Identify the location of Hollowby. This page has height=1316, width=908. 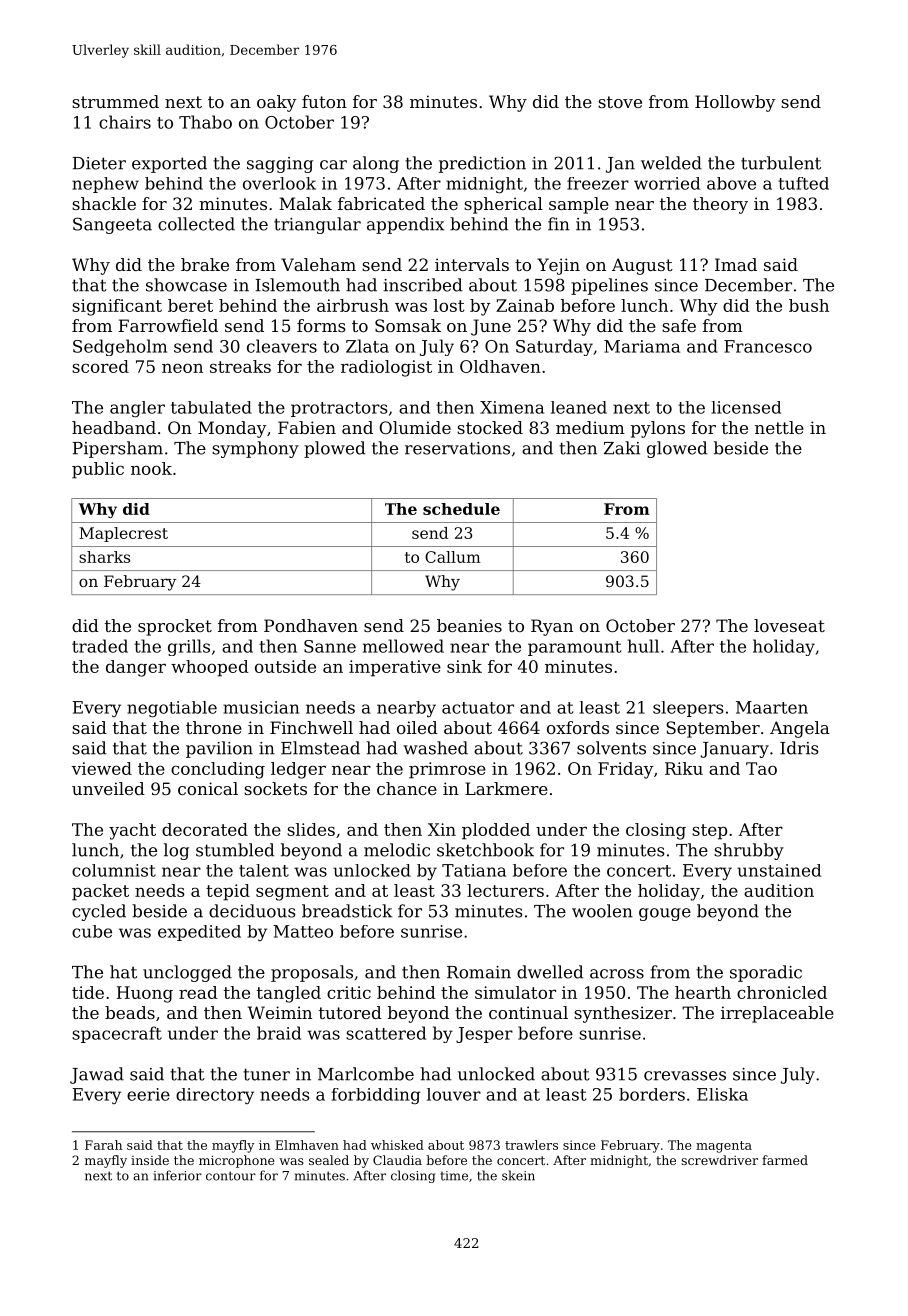
(735, 103).
